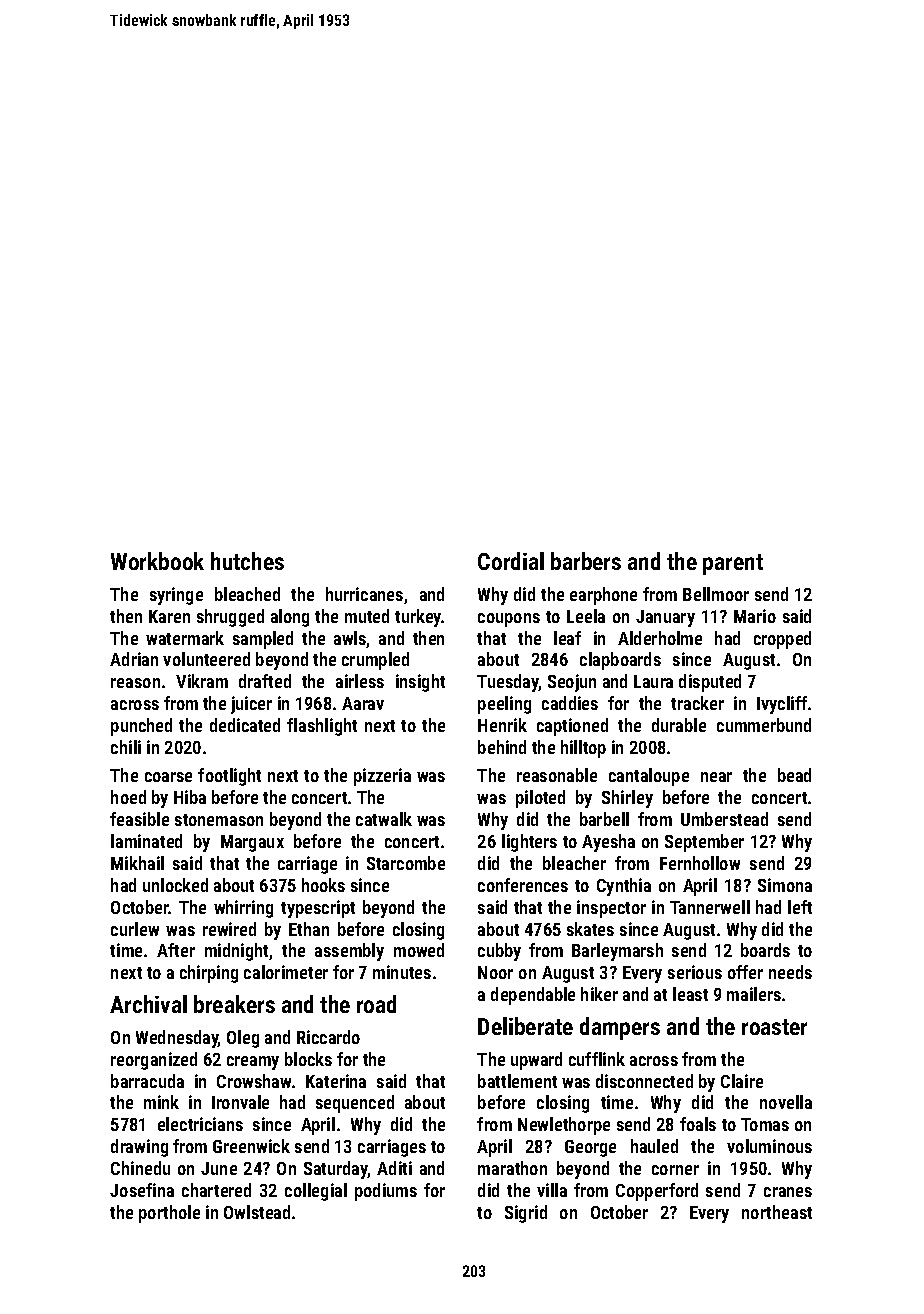  What do you see at coordinates (733, 564) in the screenshot?
I see `parent` at bounding box center [733, 564].
